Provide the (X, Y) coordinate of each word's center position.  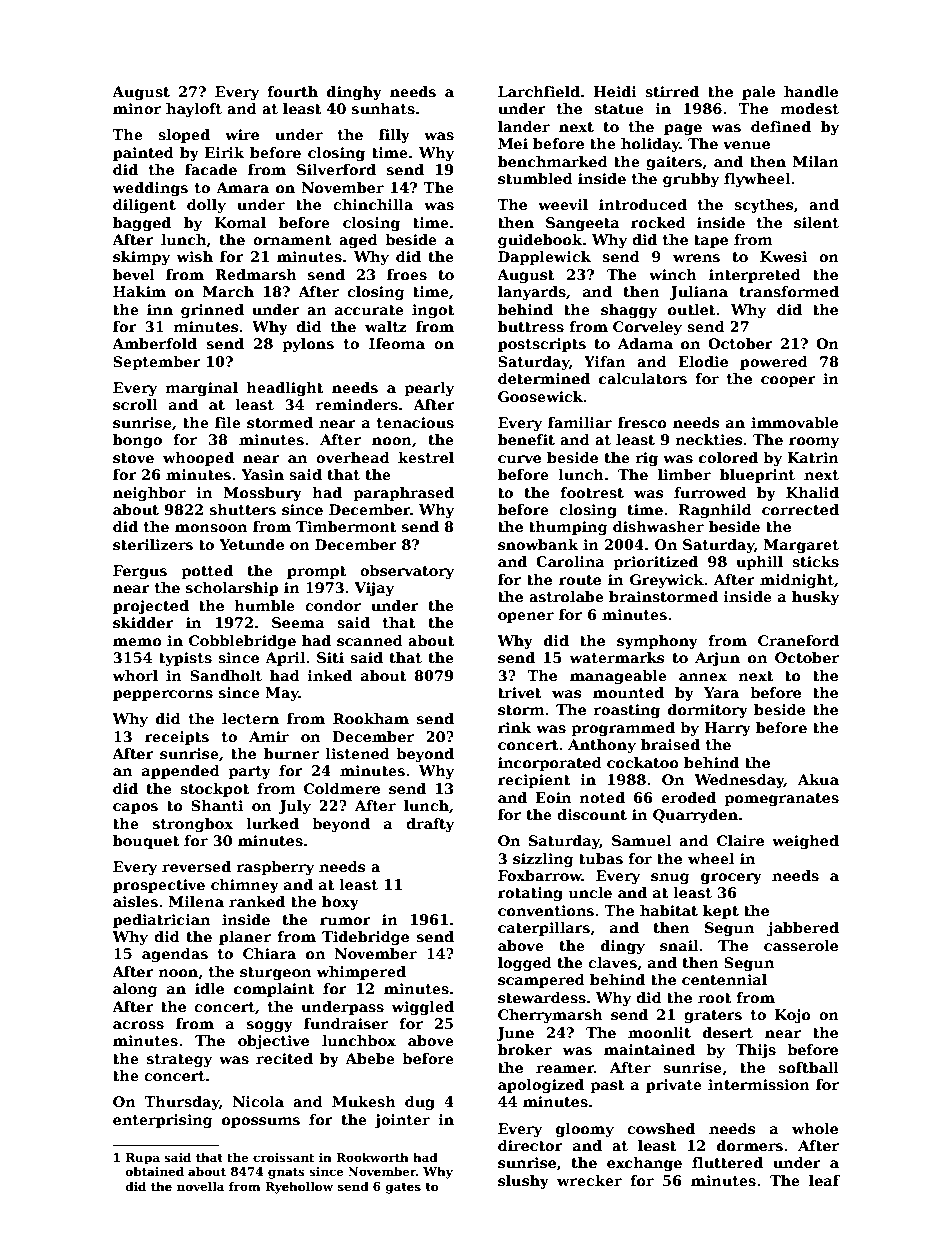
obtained (155, 1171)
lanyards (532, 293)
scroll (135, 404)
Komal (240, 222)
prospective (159, 886)
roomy (814, 442)
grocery (731, 878)
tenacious (415, 422)
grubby (691, 180)
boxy (340, 903)
